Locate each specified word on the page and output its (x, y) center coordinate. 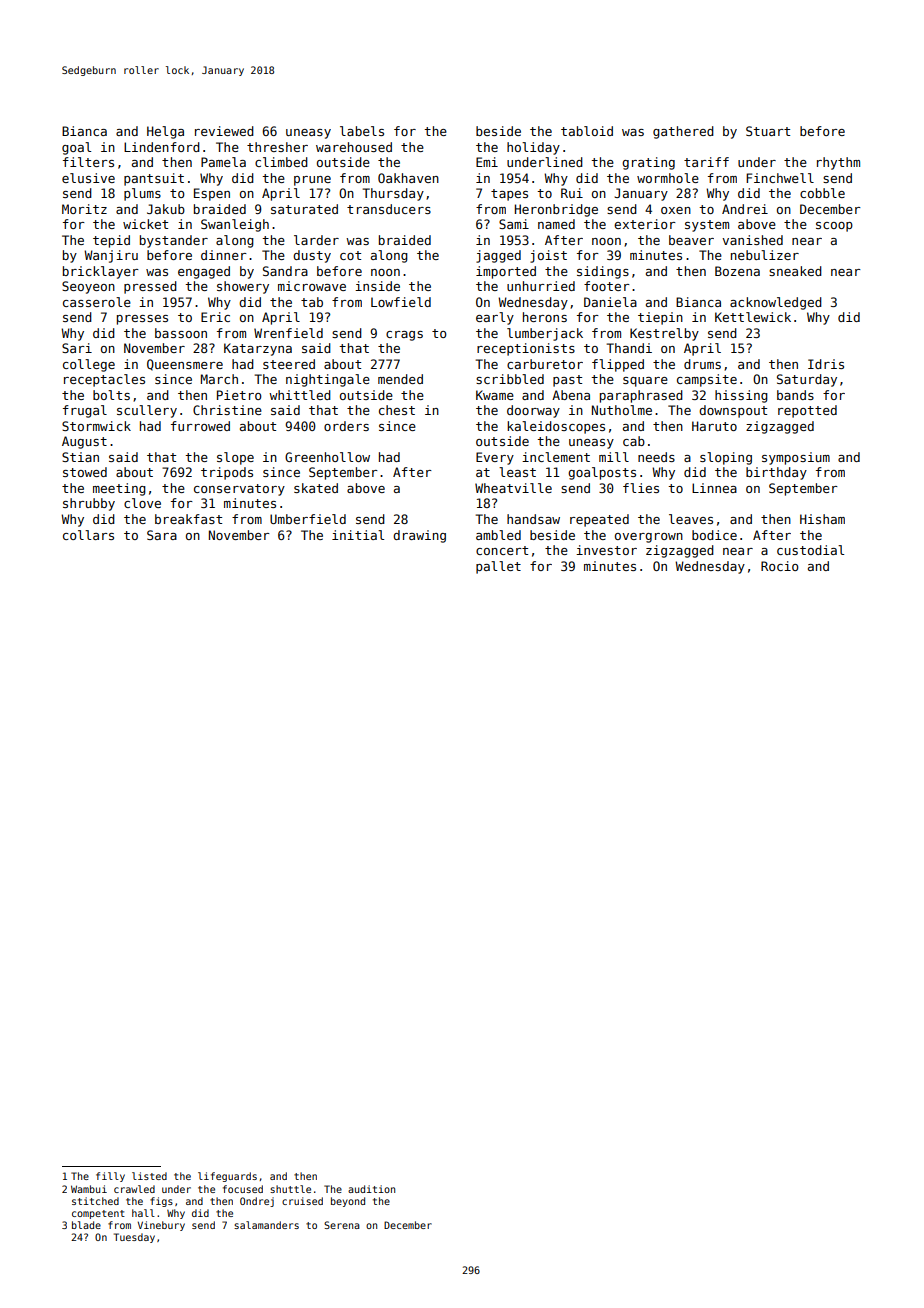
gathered (683, 132)
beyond (348, 1202)
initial (358, 535)
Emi (487, 162)
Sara (162, 535)
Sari (77, 348)
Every (495, 458)
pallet (498, 567)
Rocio (780, 566)
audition (371, 1189)
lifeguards (227, 1177)
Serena (342, 1225)
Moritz (84, 209)
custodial (810, 550)
